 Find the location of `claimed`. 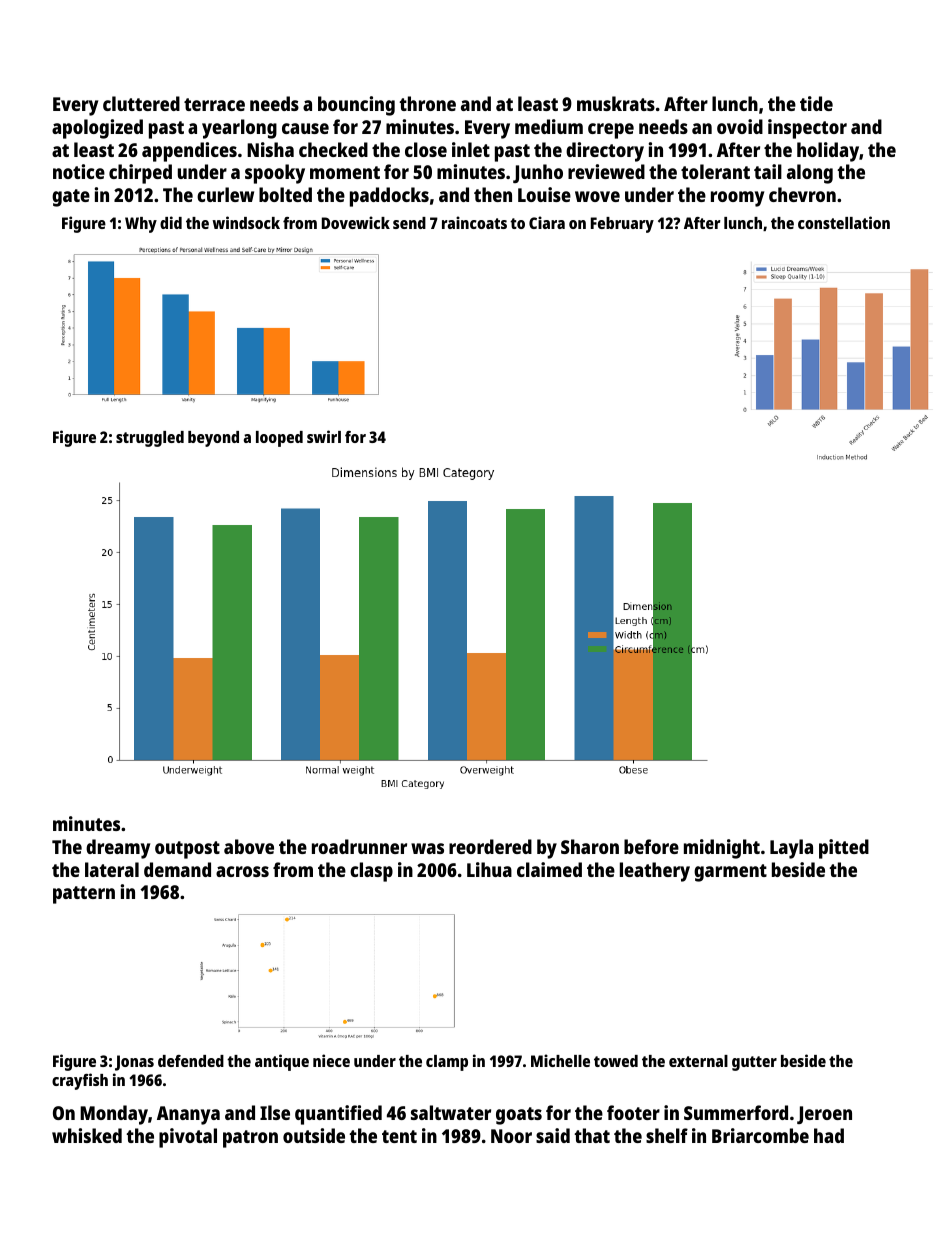

claimed is located at coordinates (549, 869).
